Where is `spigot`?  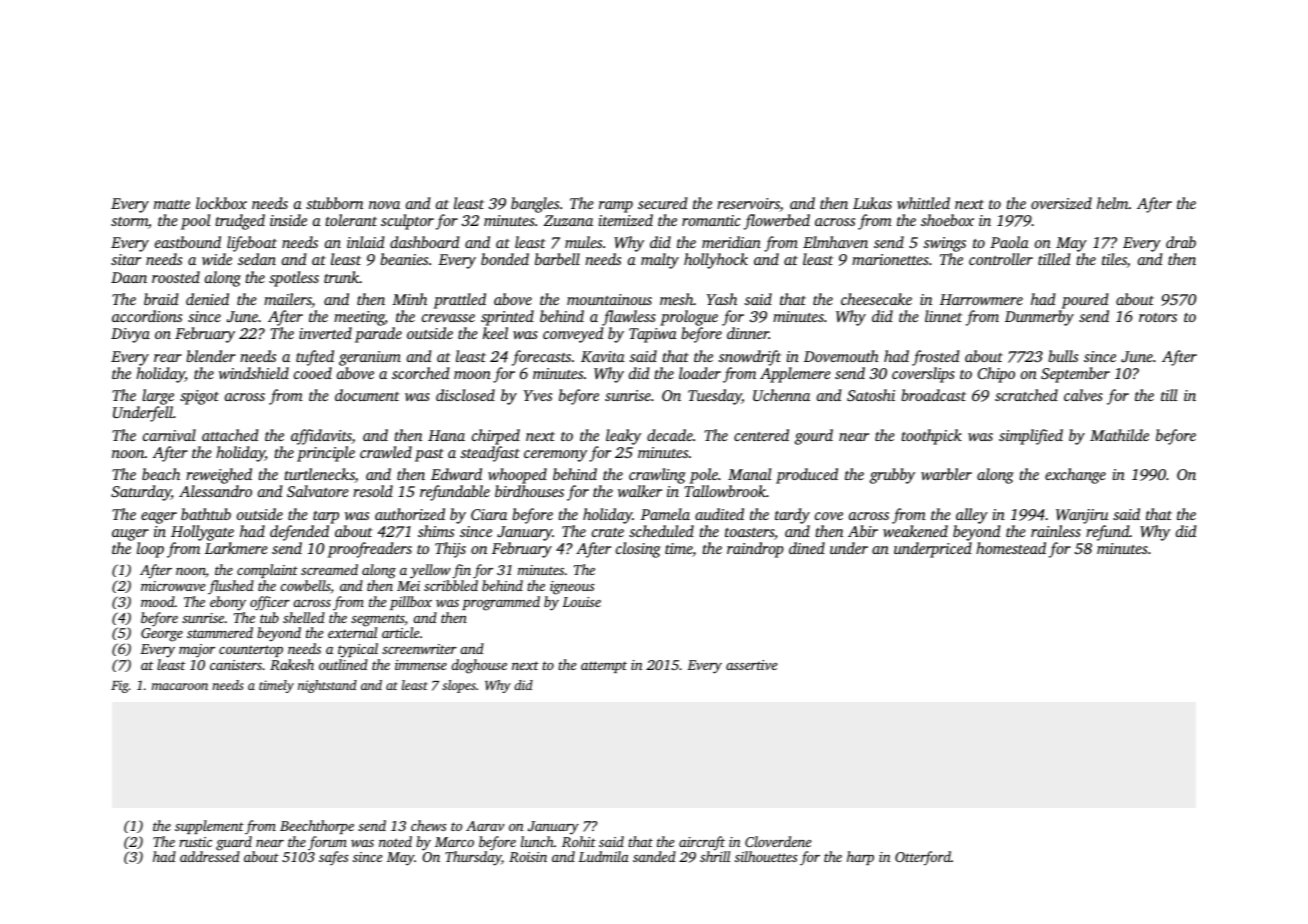 spigot is located at coordinates (199, 397).
